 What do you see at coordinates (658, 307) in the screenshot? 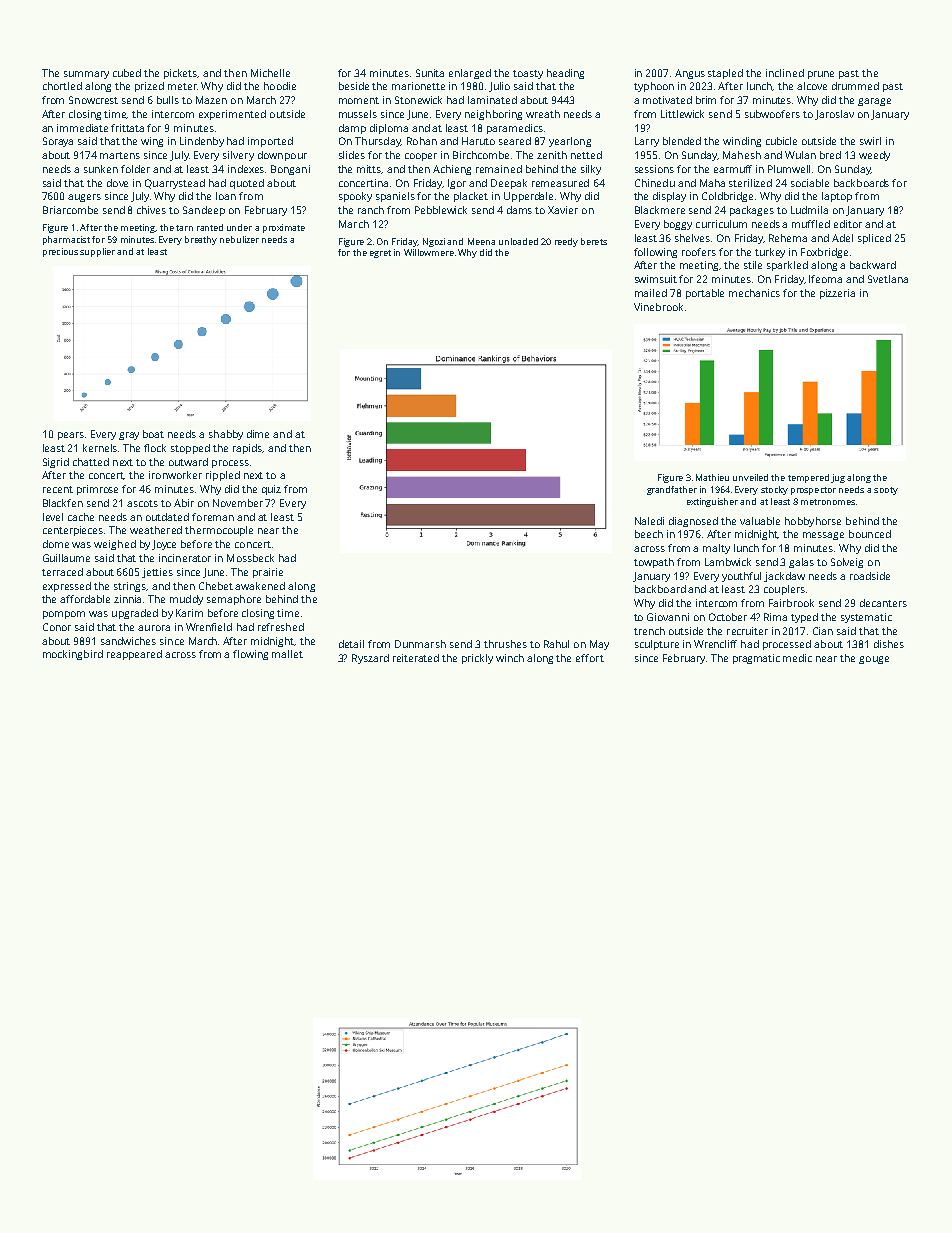
I see `Vinebrook` at bounding box center [658, 307].
